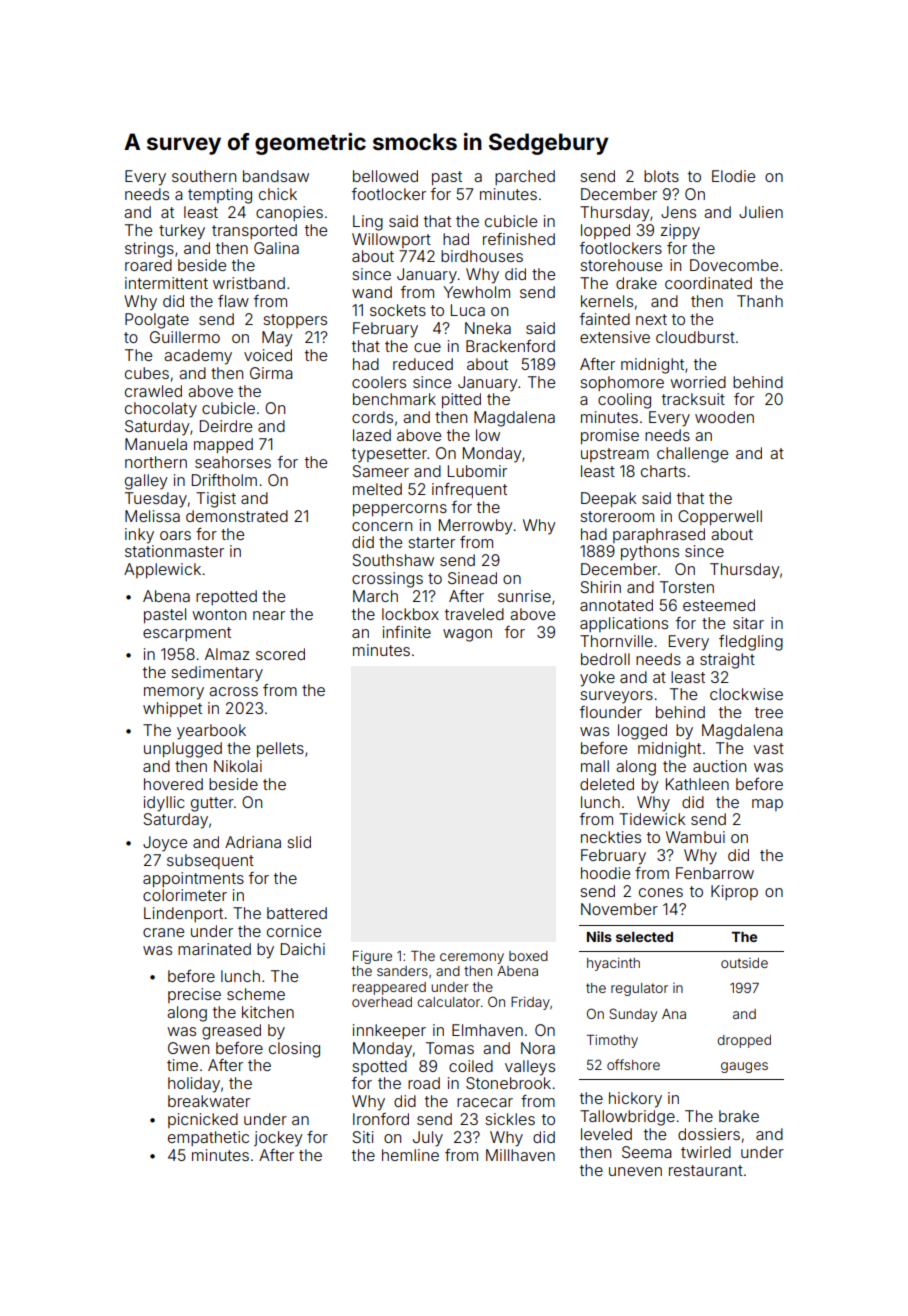 This screenshot has width=908, height=1316. I want to click on Kiprop, so click(734, 892).
